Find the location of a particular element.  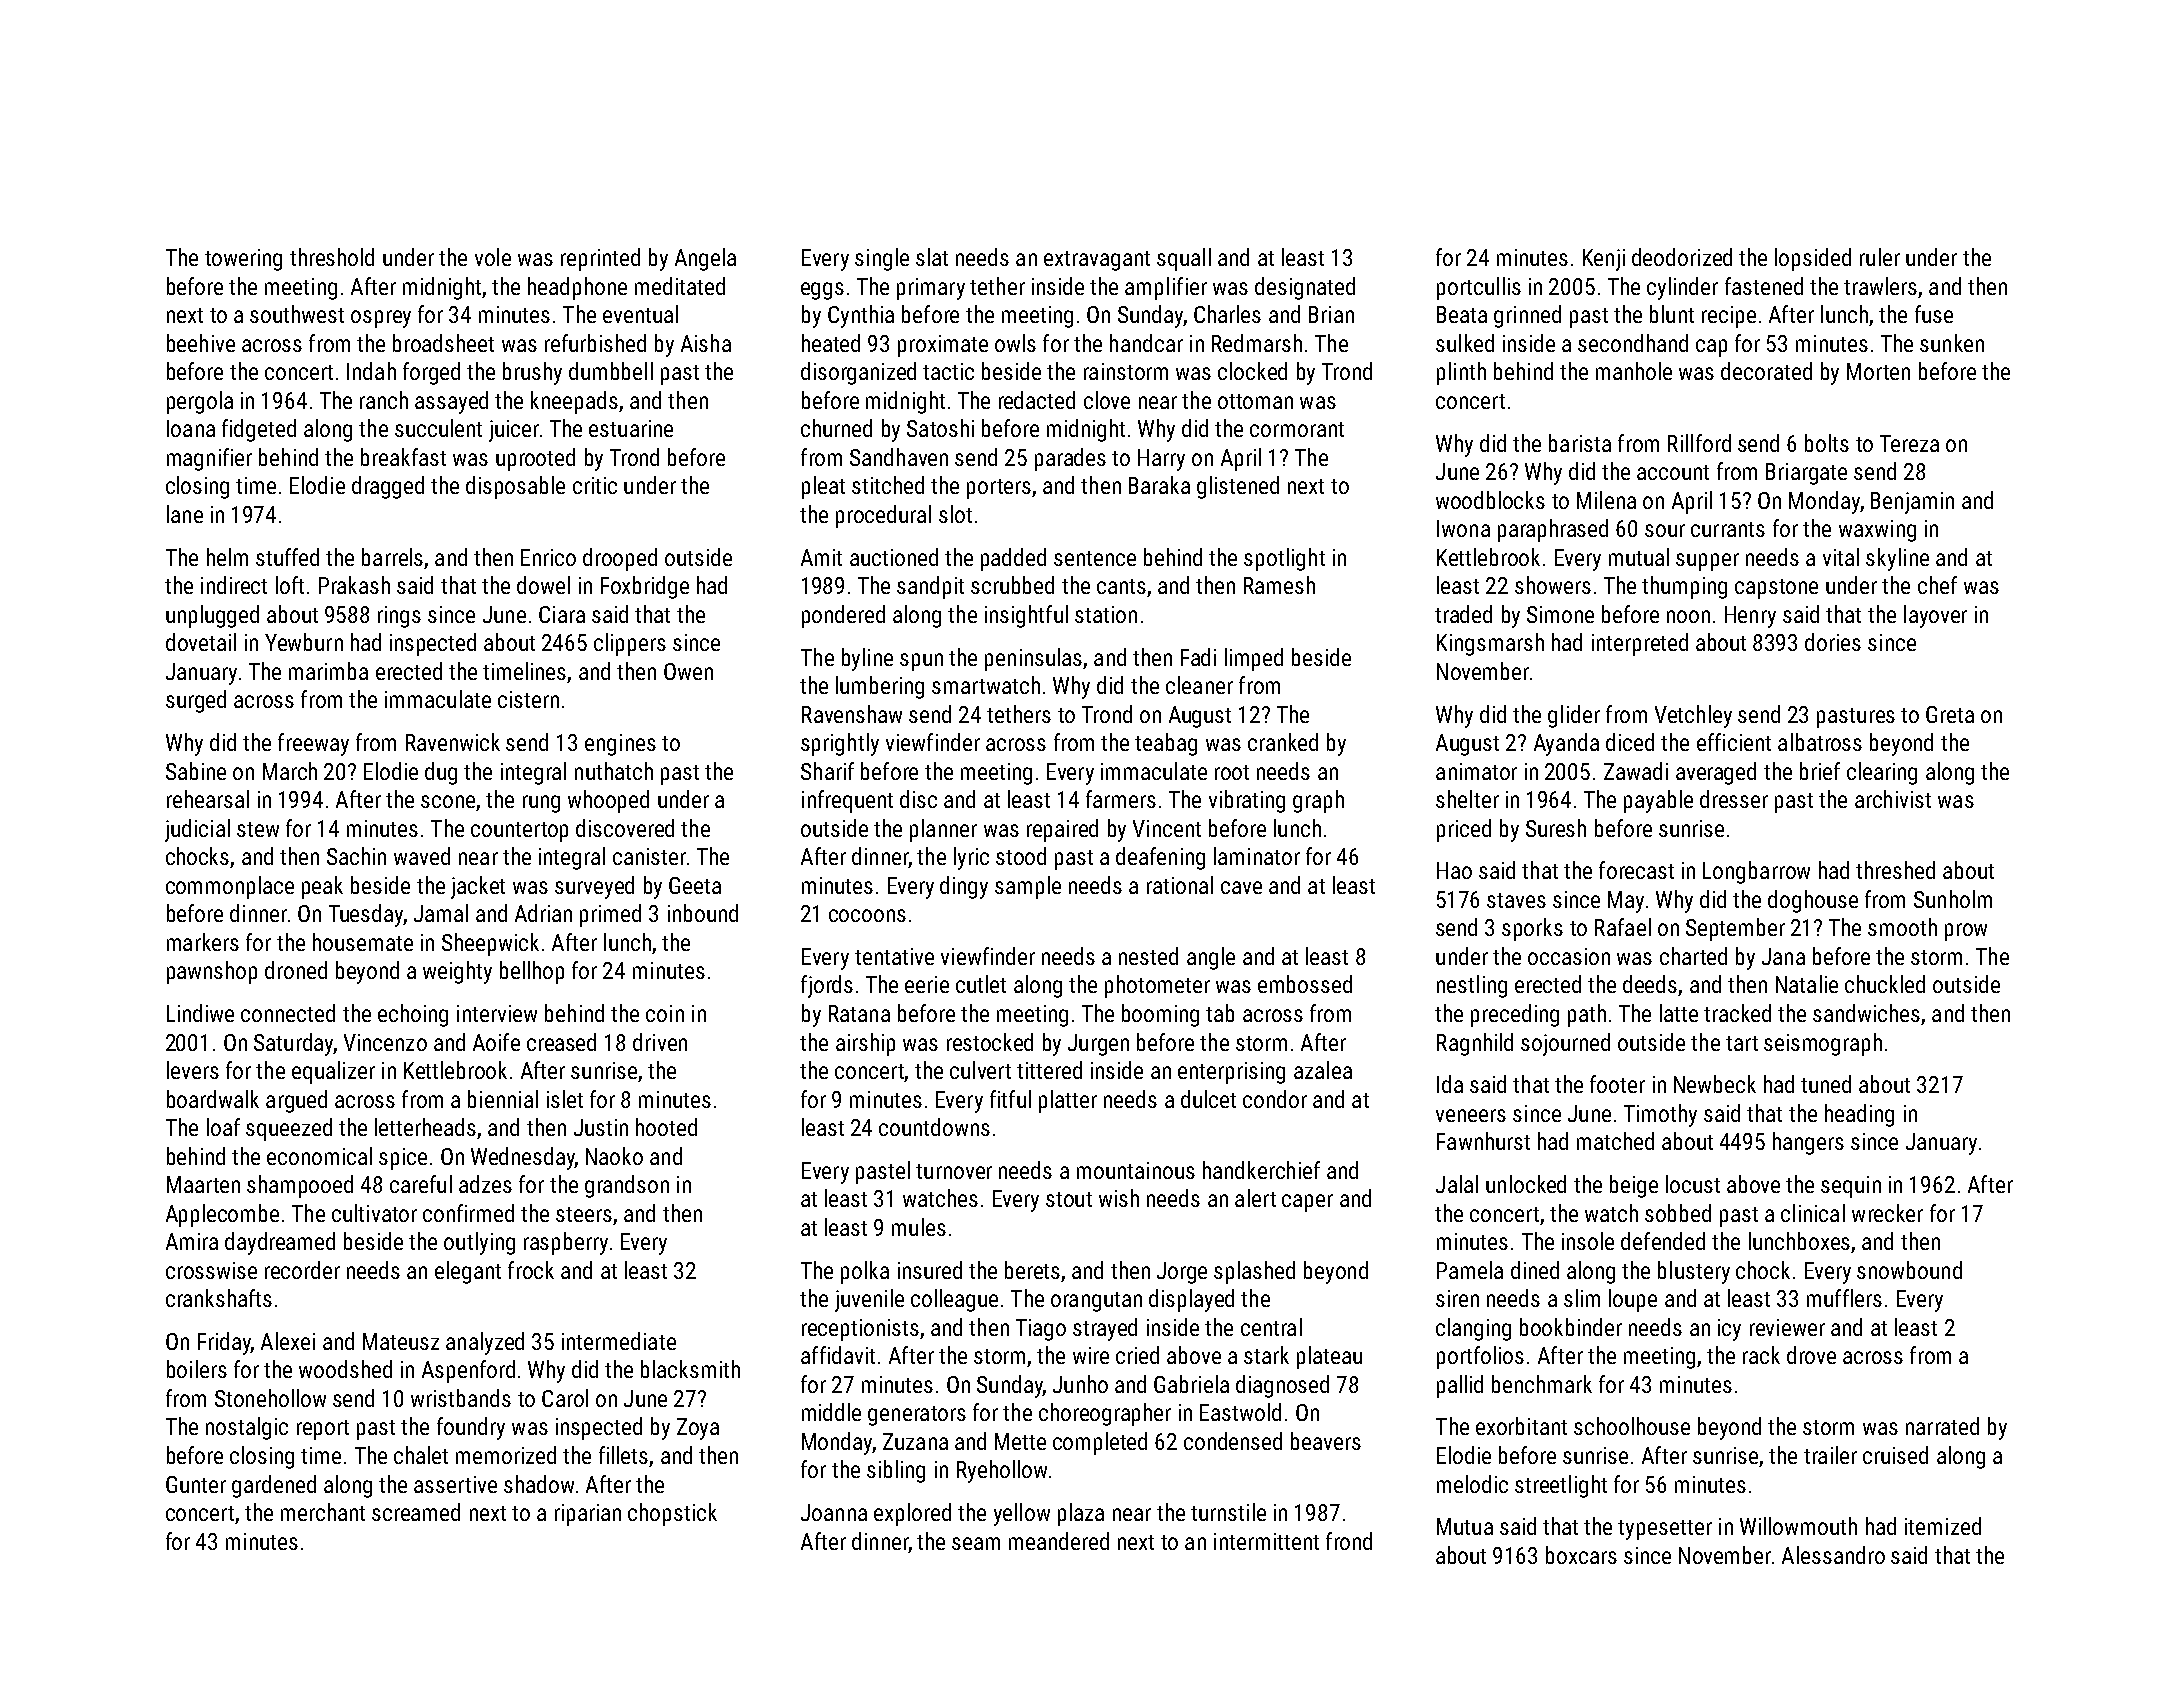

insole is located at coordinates (1588, 1241).
